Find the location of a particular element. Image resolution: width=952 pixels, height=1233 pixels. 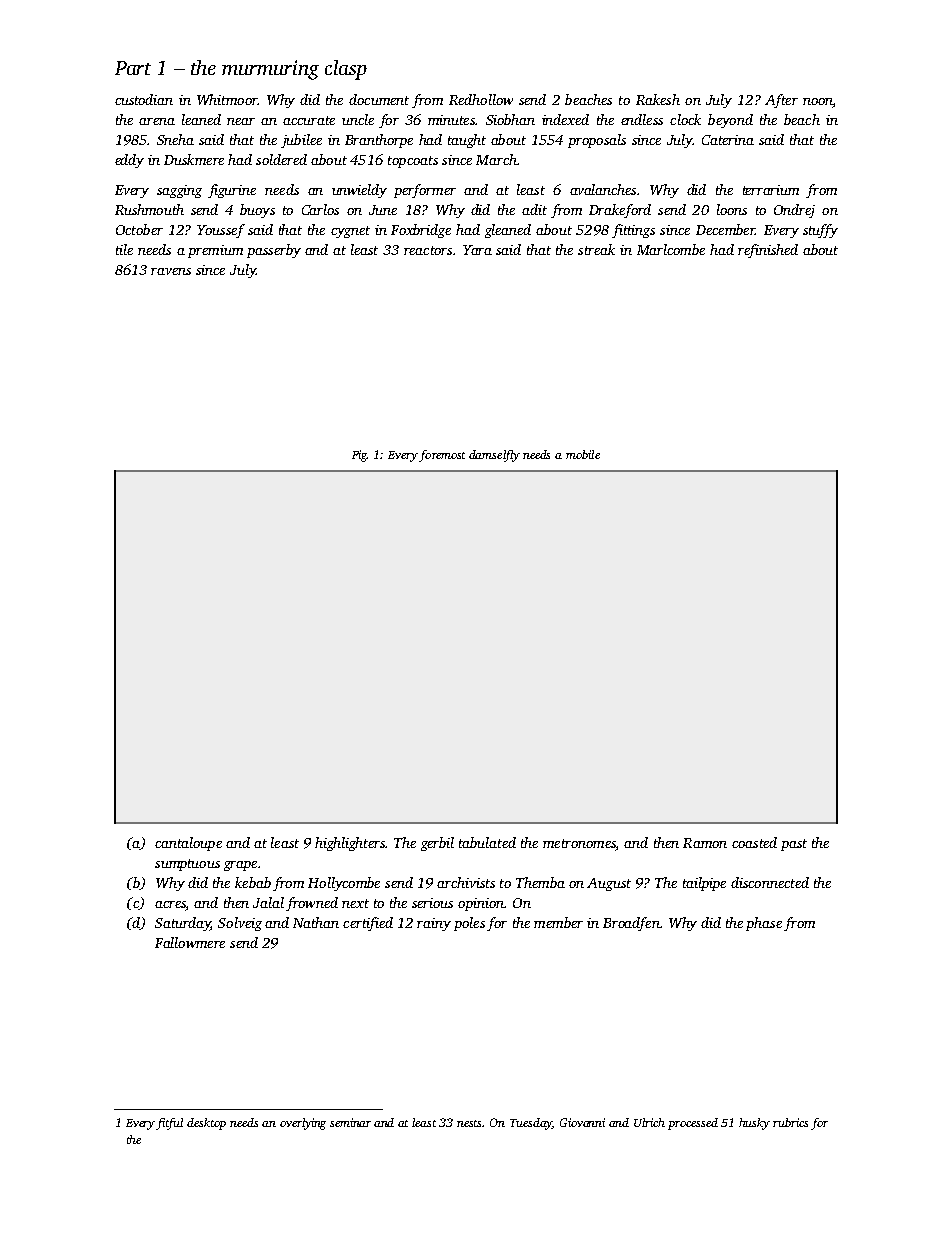

Nathan is located at coordinates (316, 922).
